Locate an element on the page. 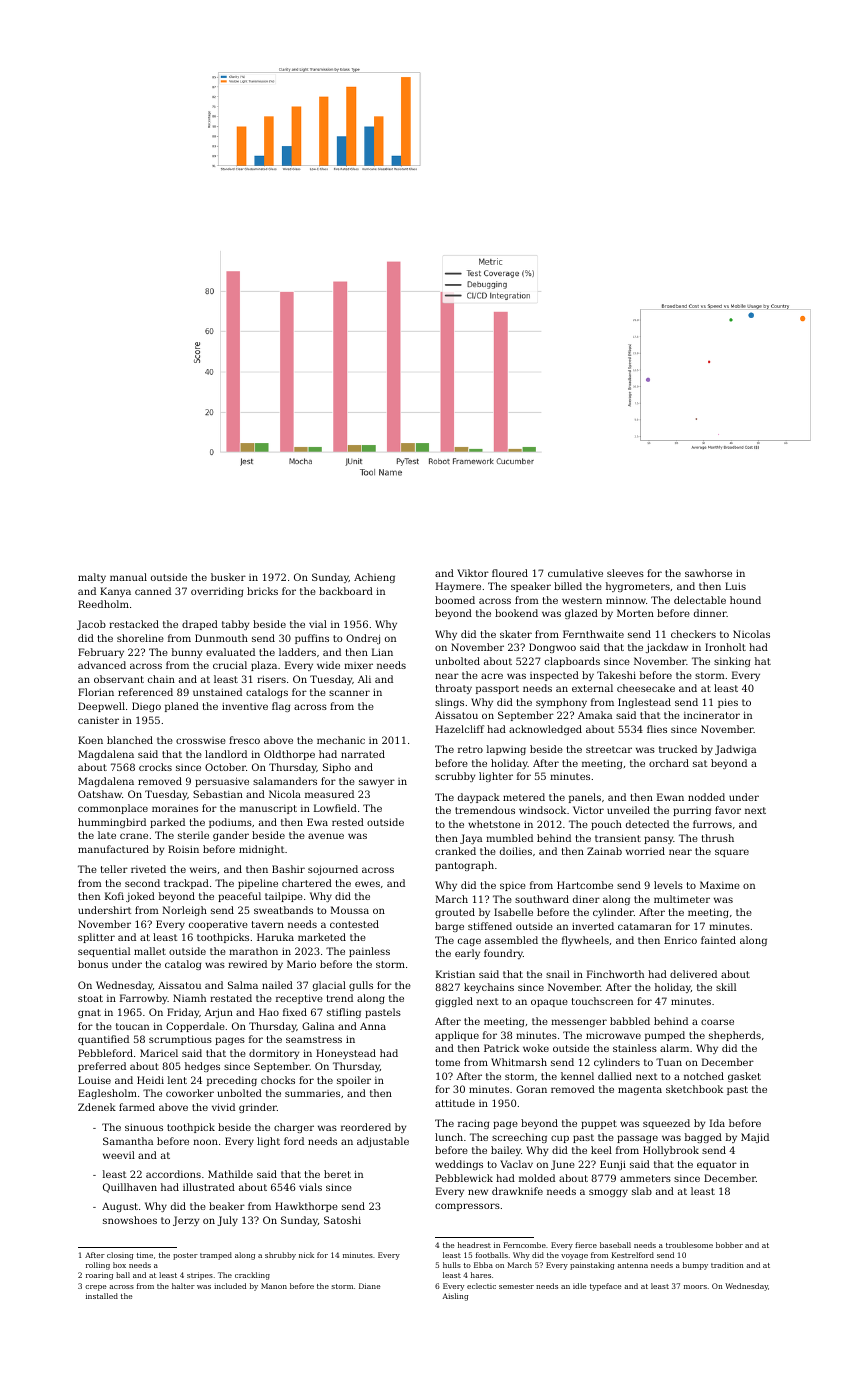 The width and height of the image is (849, 1400). installed is located at coordinates (102, 1296).
